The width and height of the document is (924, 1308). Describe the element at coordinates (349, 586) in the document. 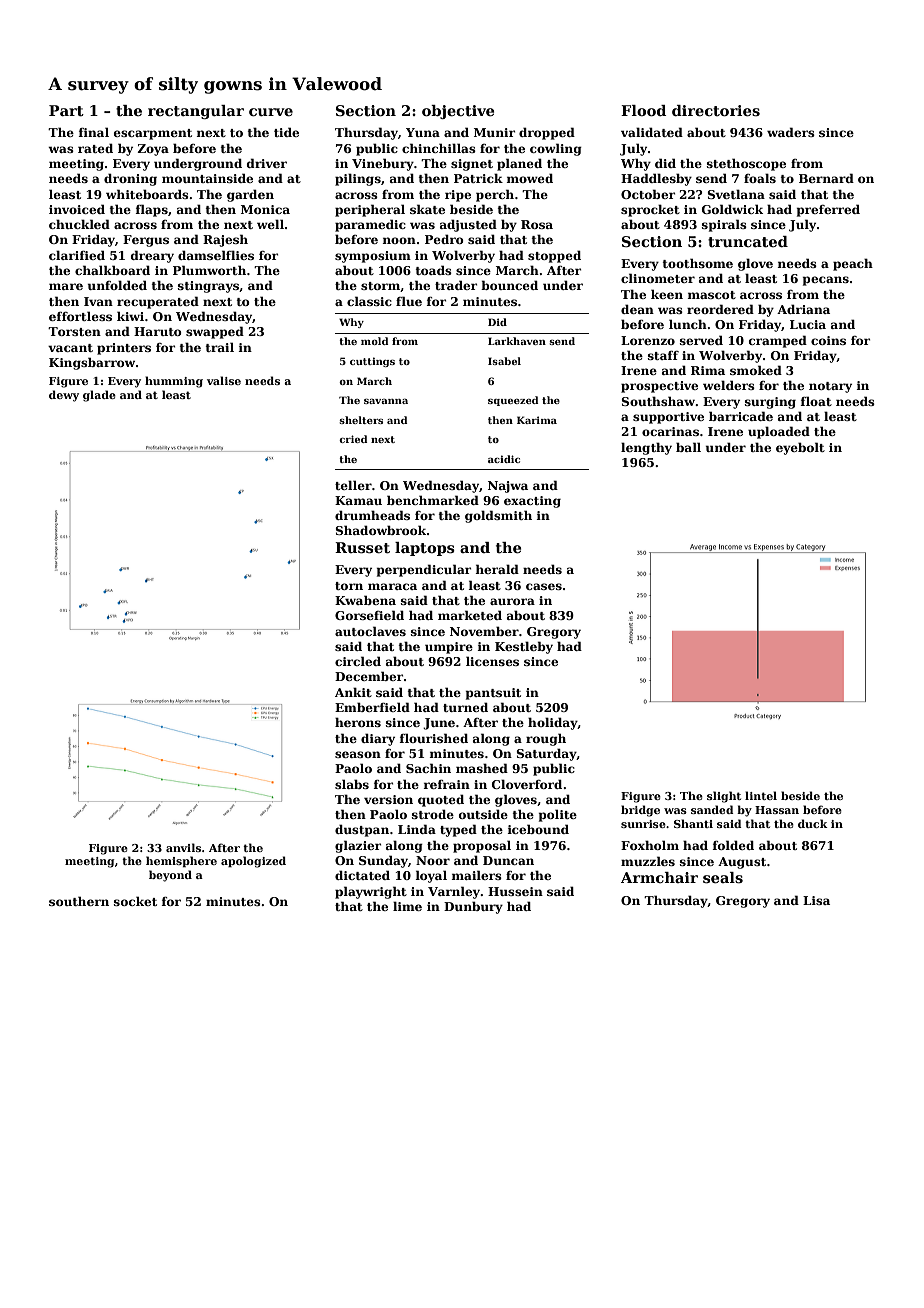

I see `torn` at that location.
